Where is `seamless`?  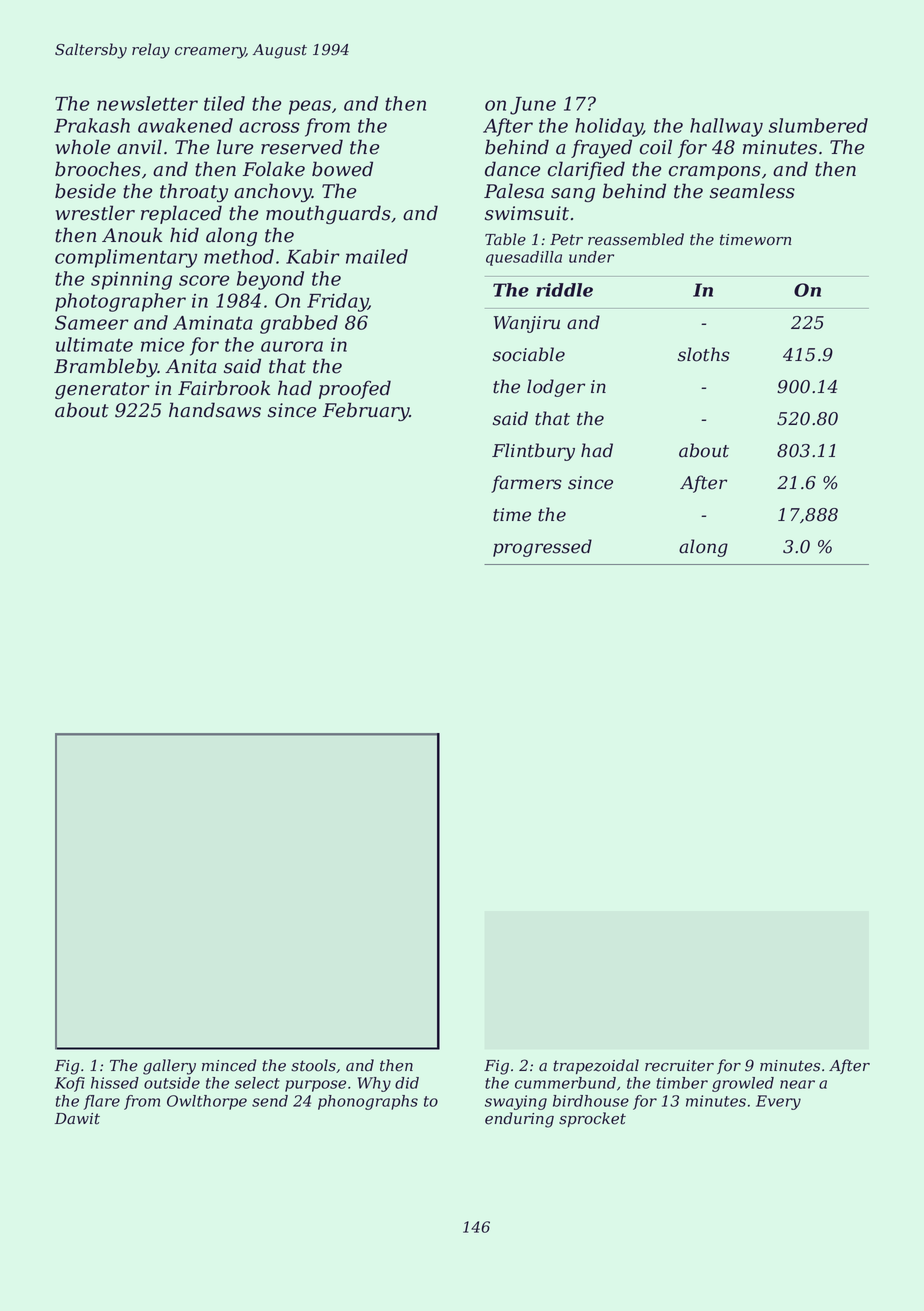 seamless is located at coordinates (752, 191).
